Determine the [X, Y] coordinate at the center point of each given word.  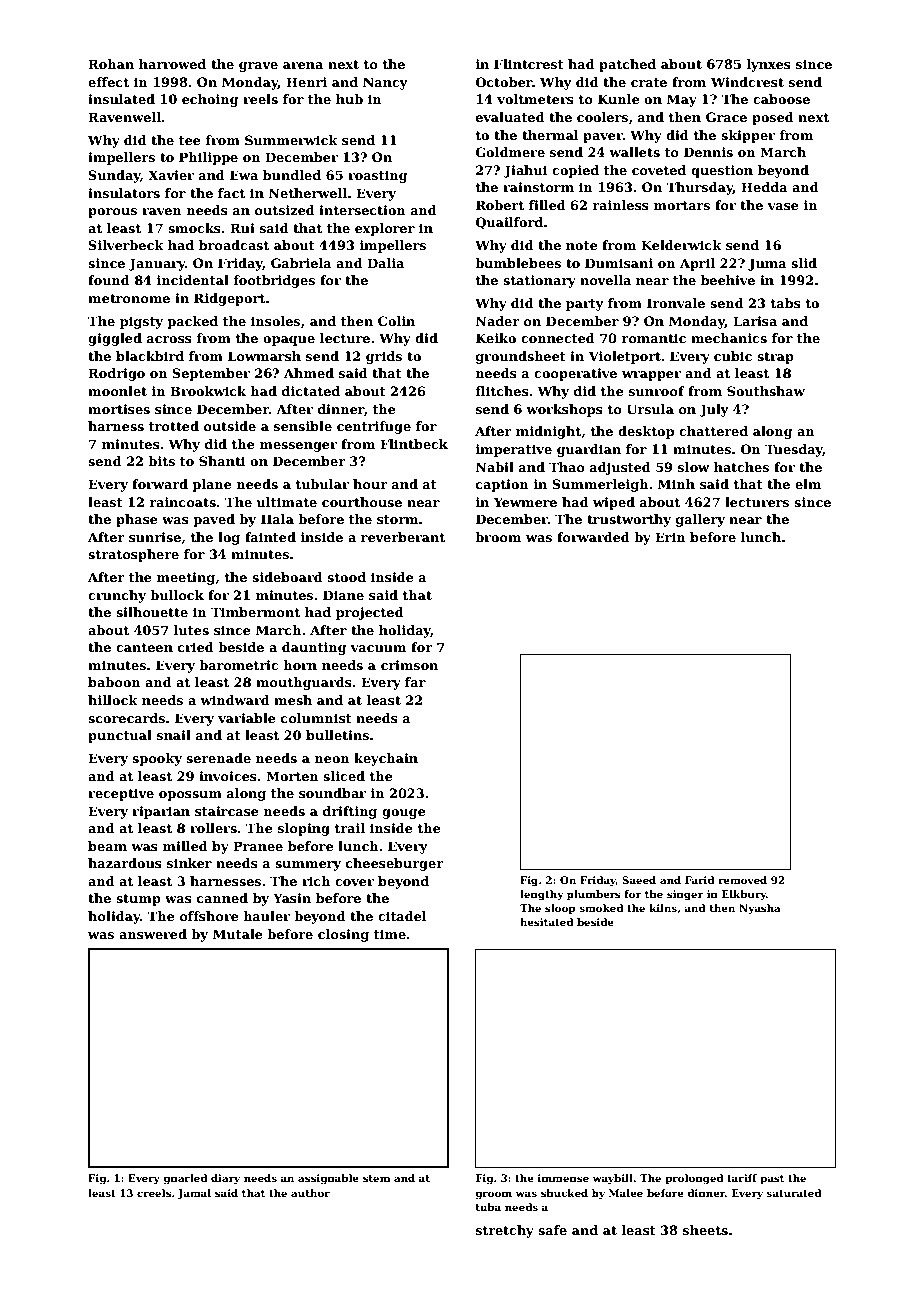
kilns [663, 908]
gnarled [185, 1179]
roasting [377, 176]
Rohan [111, 64]
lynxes [769, 65]
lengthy [541, 895]
